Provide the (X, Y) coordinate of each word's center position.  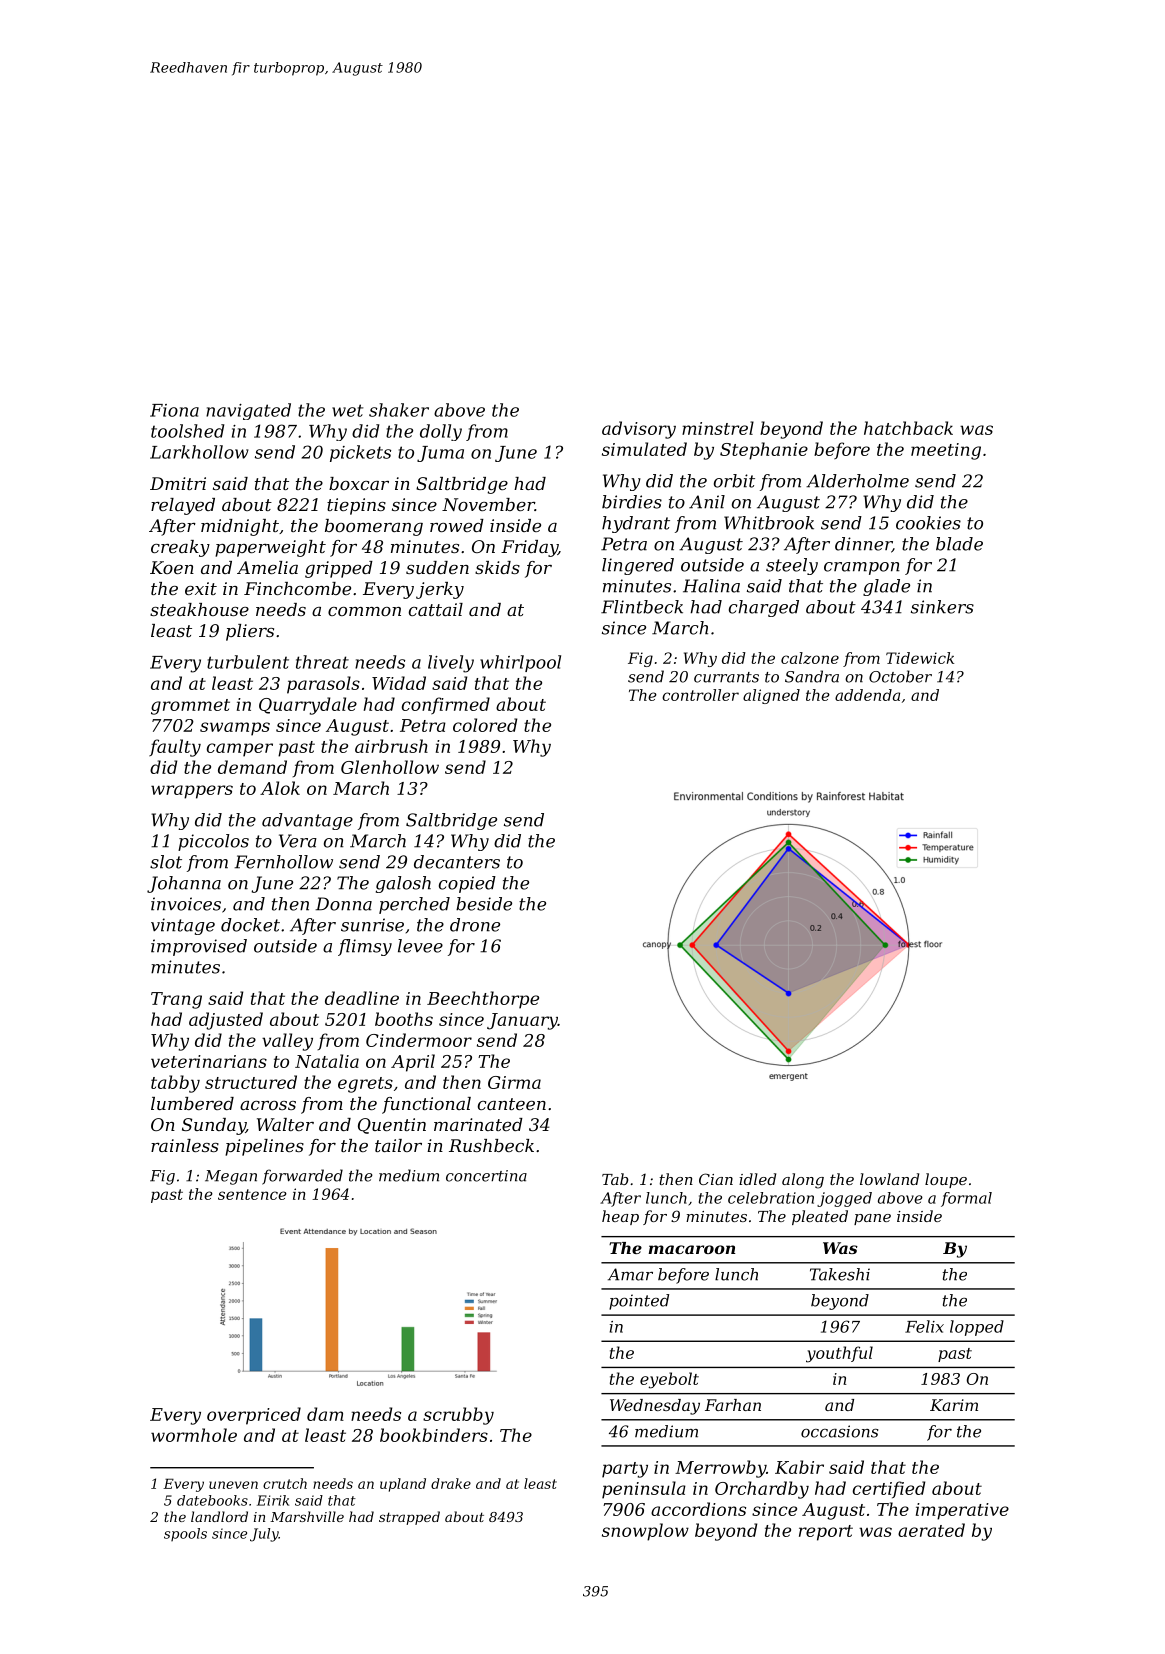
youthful (839, 1354)
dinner (863, 545)
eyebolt (669, 1380)
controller (700, 695)
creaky (180, 548)
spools (185, 1534)
